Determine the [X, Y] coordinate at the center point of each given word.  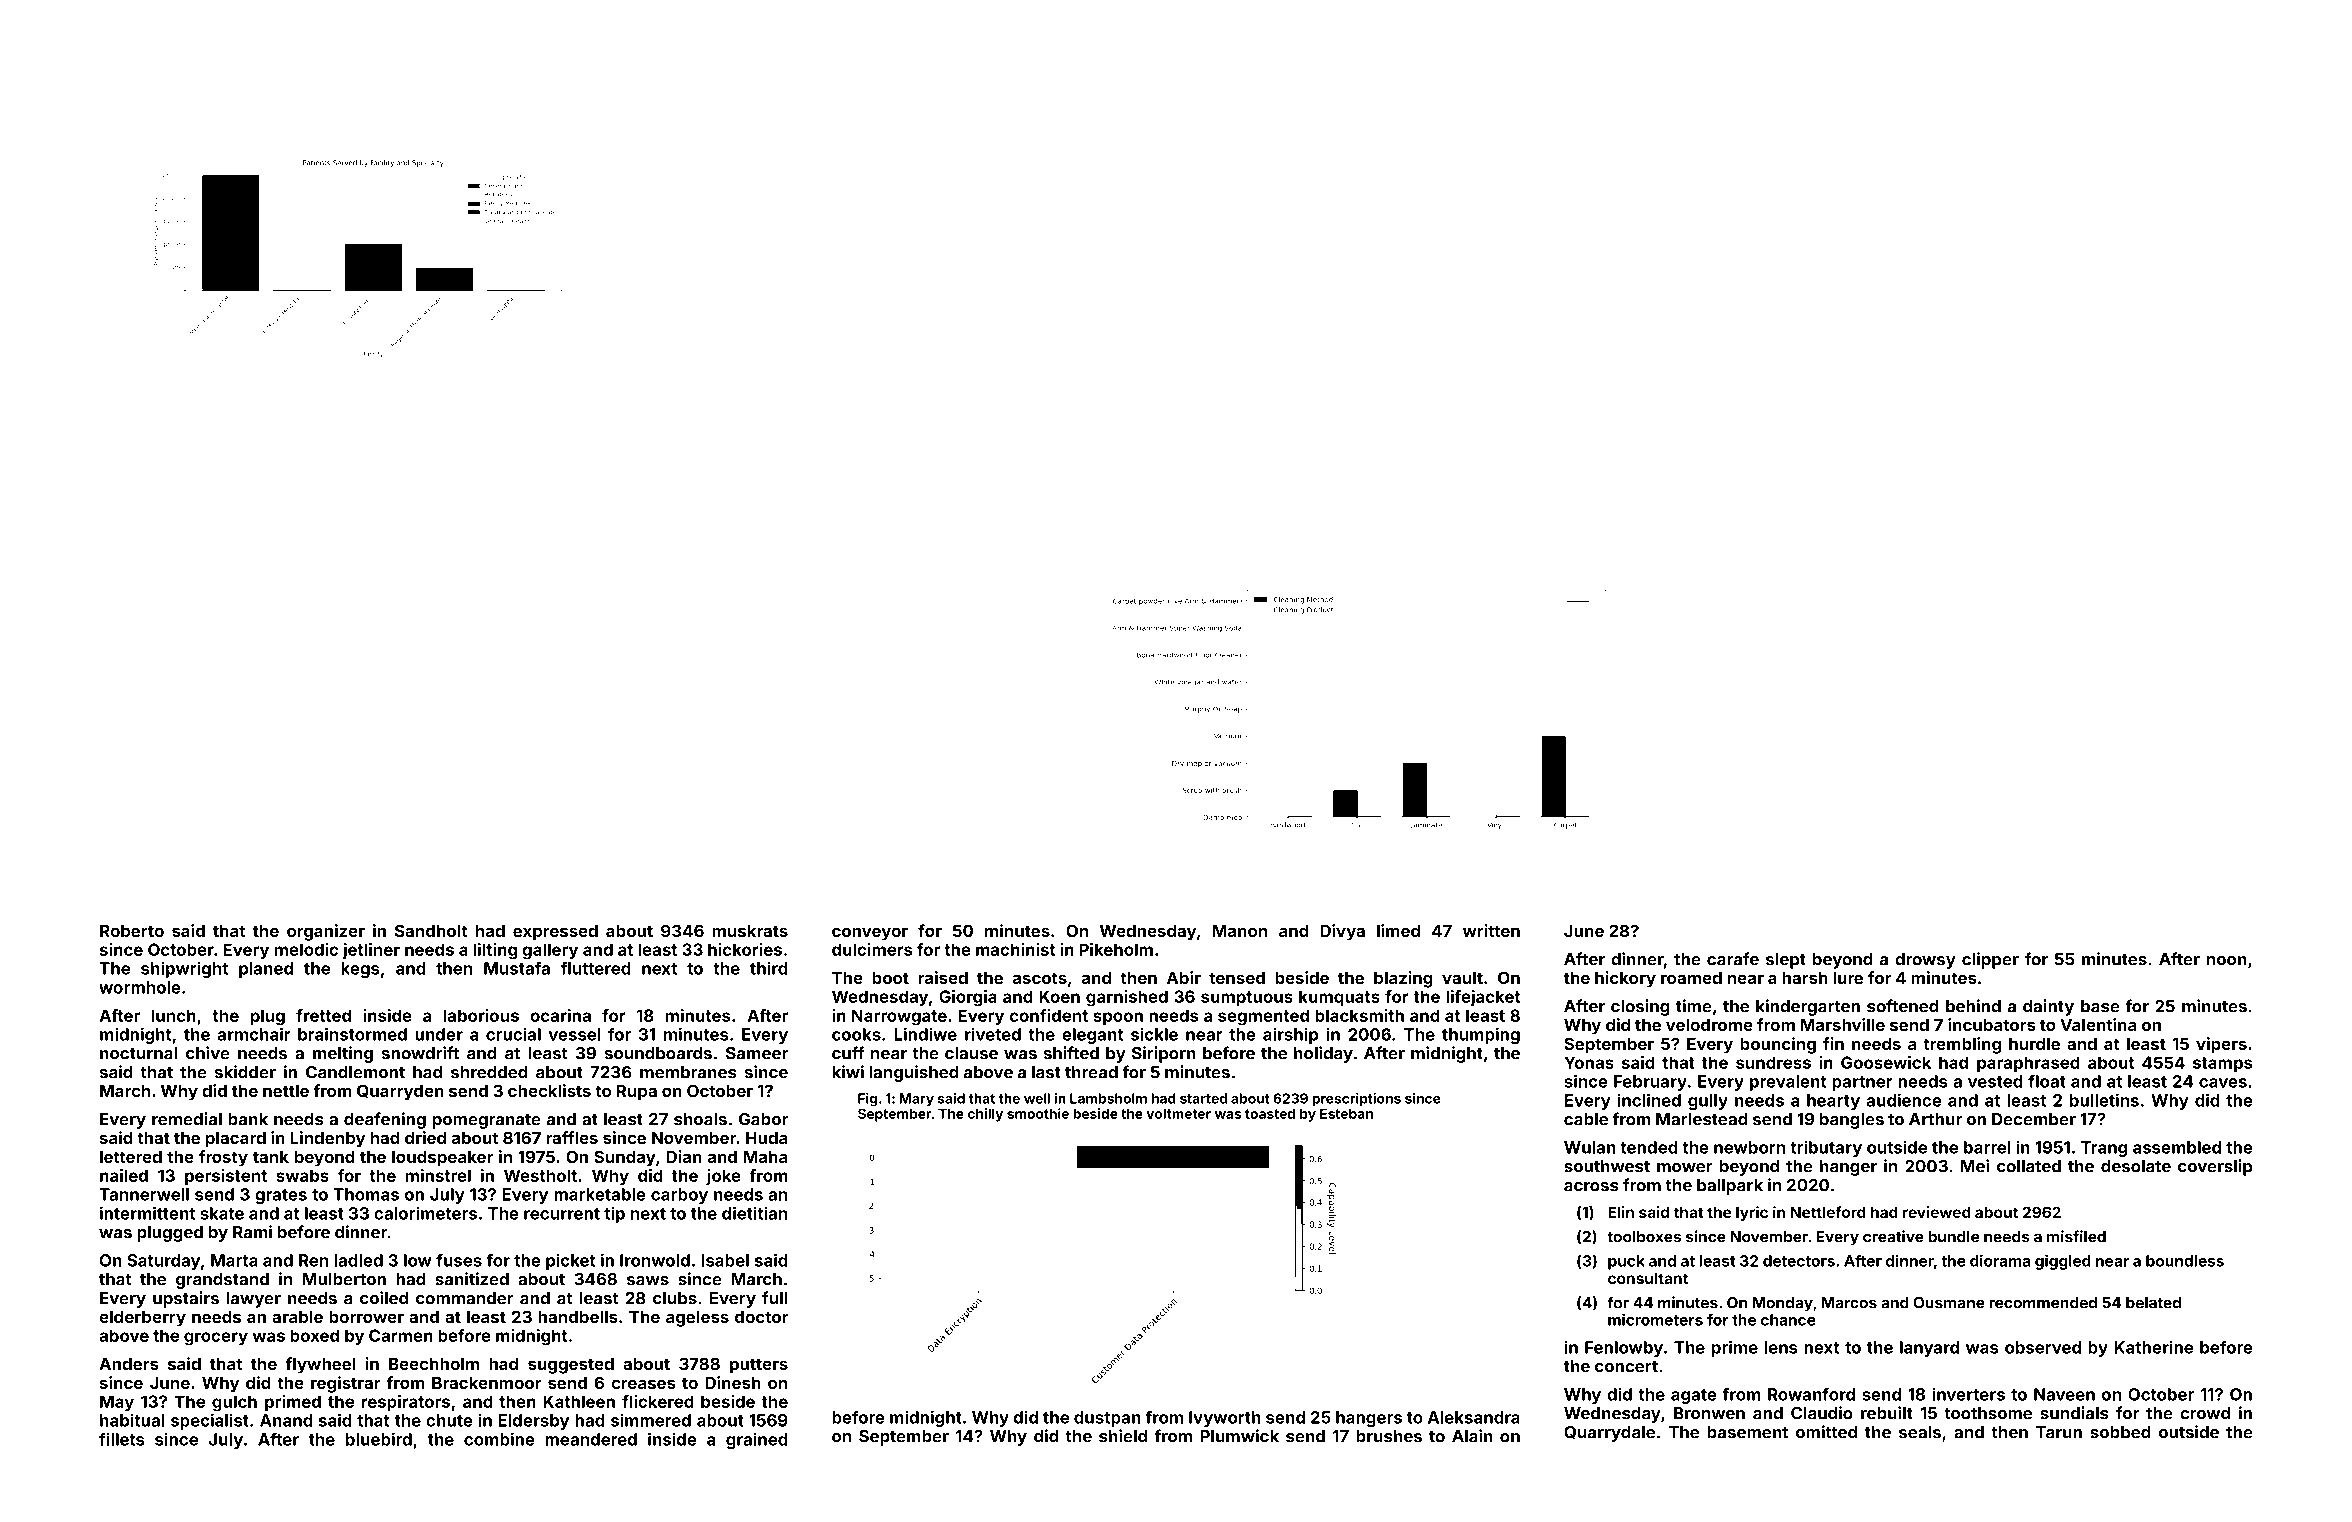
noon [2227, 961]
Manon [1240, 931]
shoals [700, 1119]
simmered [651, 1420]
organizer [326, 932]
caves [2223, 1083]
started [1203, 1098]
